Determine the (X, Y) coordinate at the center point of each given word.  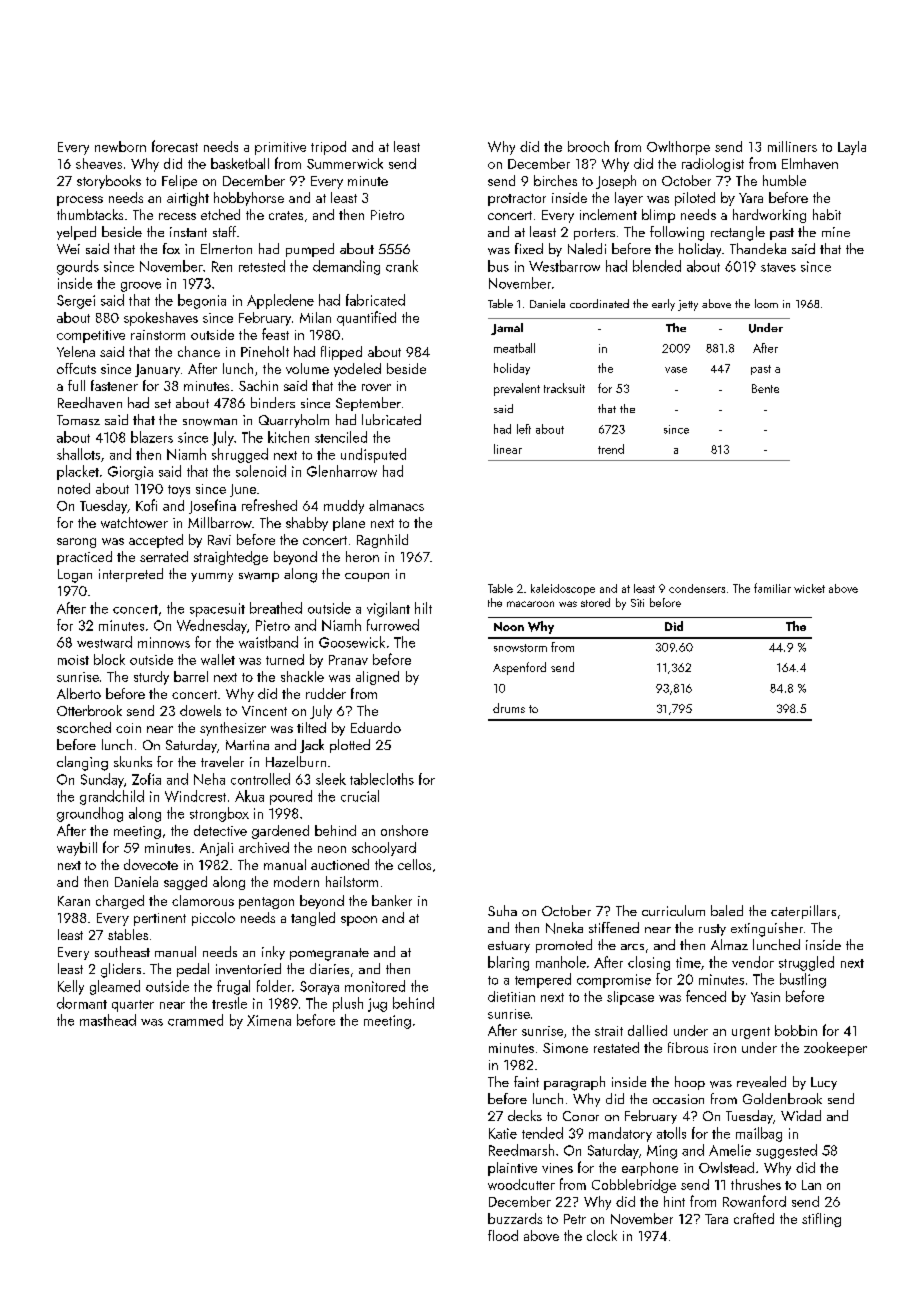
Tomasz (78, 420)
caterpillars (803, 912)
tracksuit (564, 388)
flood (503, 1235)
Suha (502, 910)
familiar (772, 588)
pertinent (160, 919)
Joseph (616, 182)
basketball (240, 163)
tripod (328, 148)
